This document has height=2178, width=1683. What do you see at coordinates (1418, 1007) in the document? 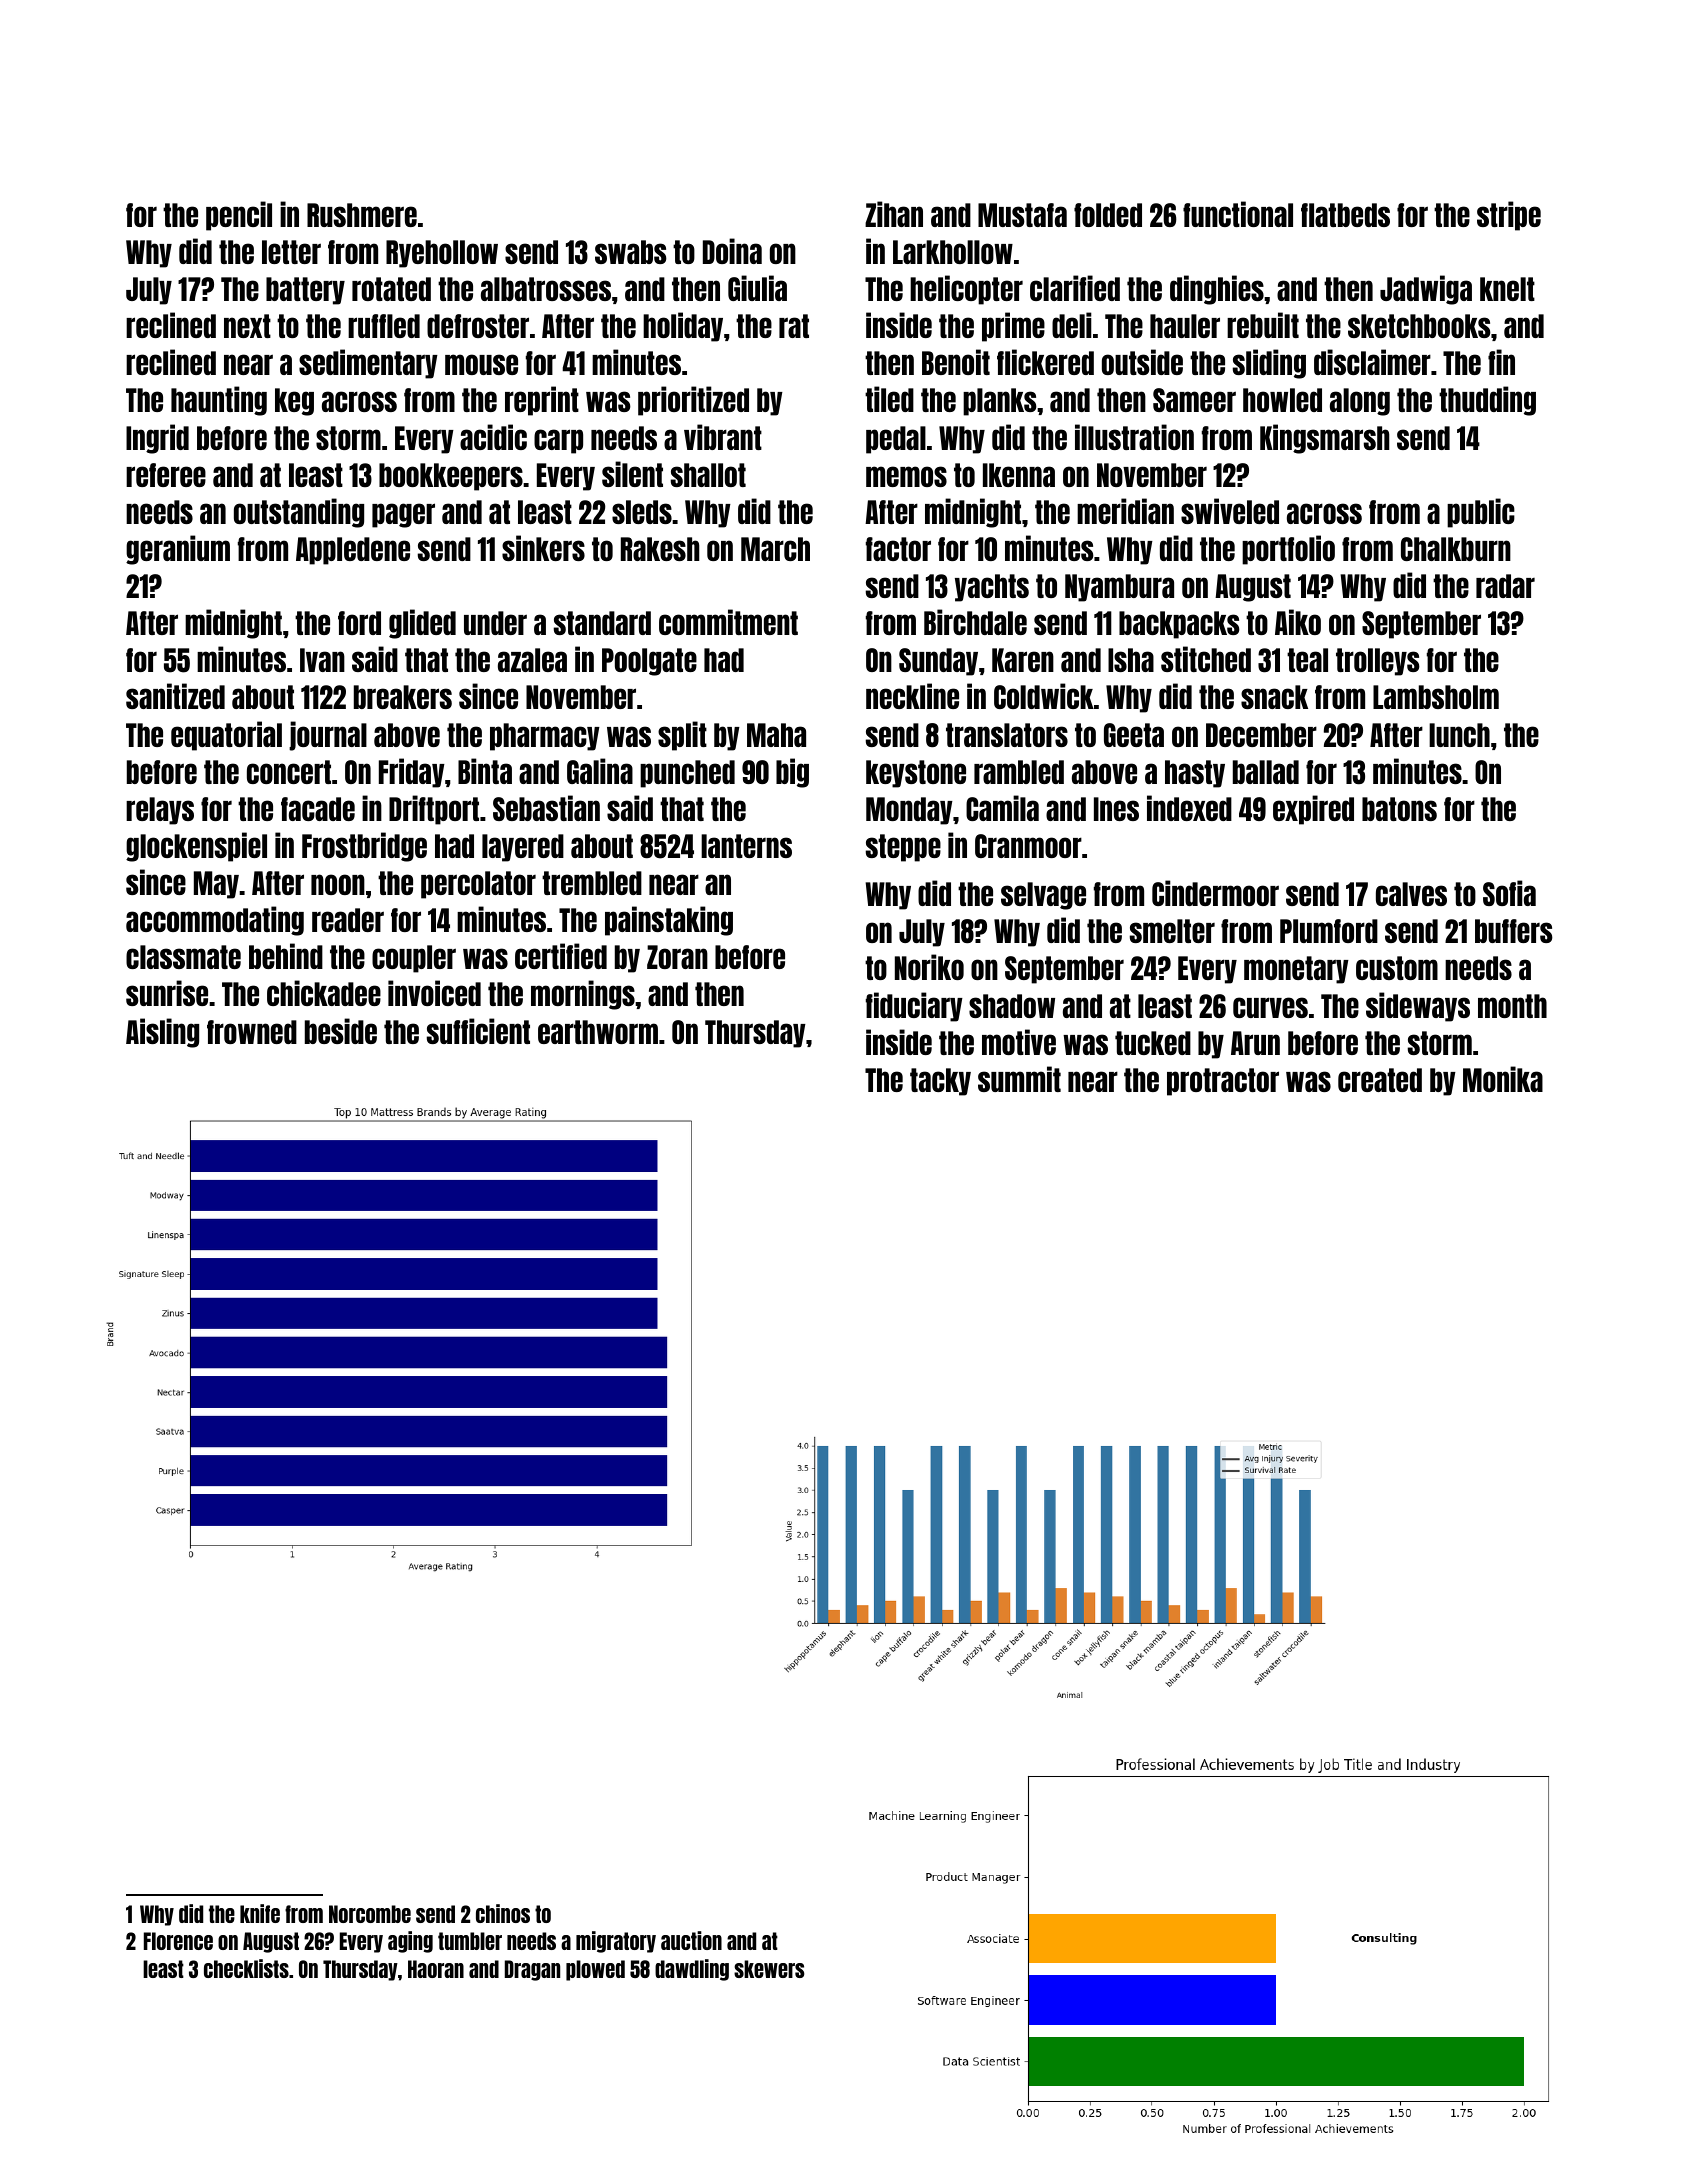
I see `sideways` at bounding box center [1418, 1007].
